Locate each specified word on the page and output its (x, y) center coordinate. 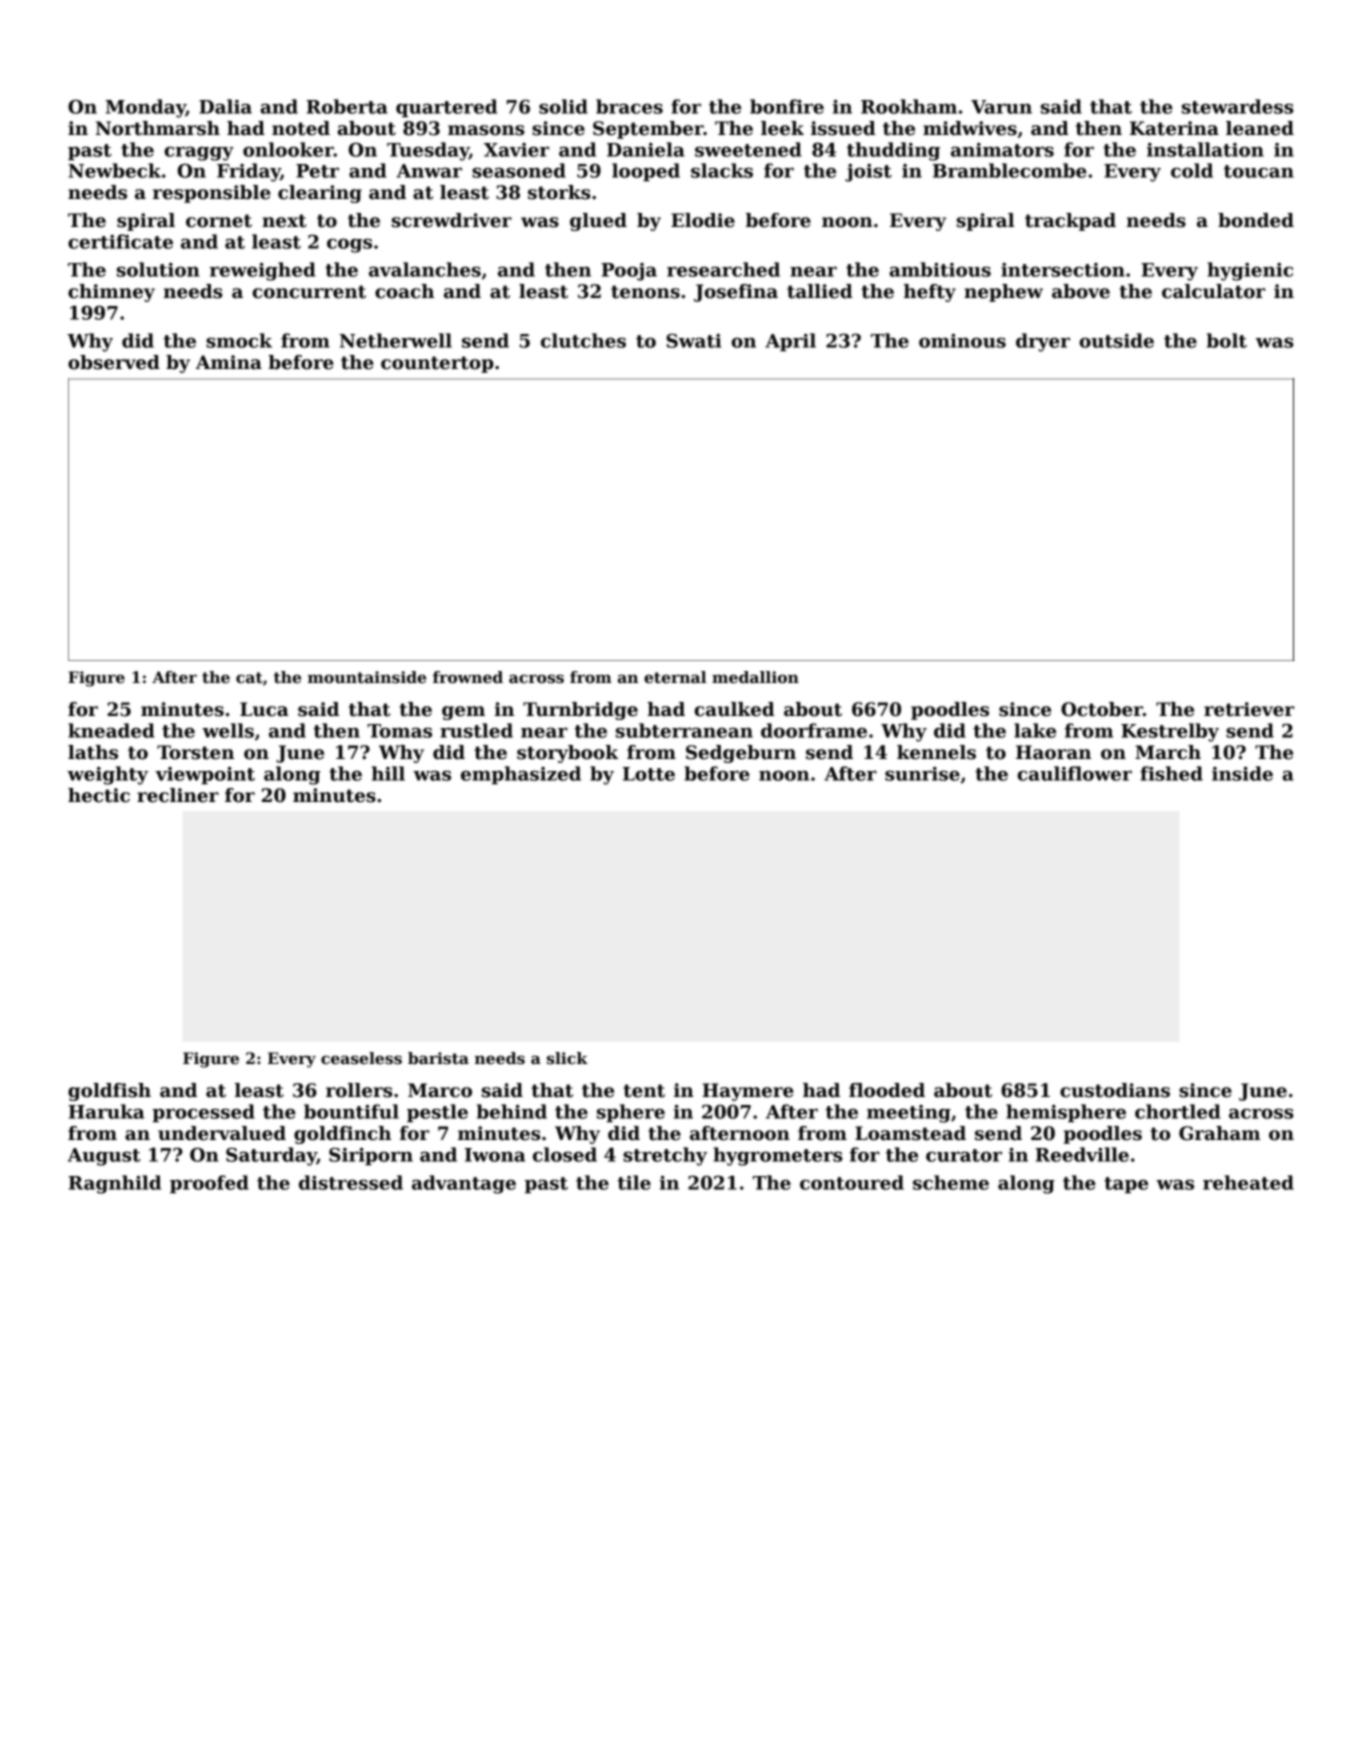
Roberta (347, 106)
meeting (909, 1114)
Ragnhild (114, 1184)
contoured (852, 1182)
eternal (675, 677)
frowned (468, 677)
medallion (755, 677)
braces (629, 106)
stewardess (1238, 106)
